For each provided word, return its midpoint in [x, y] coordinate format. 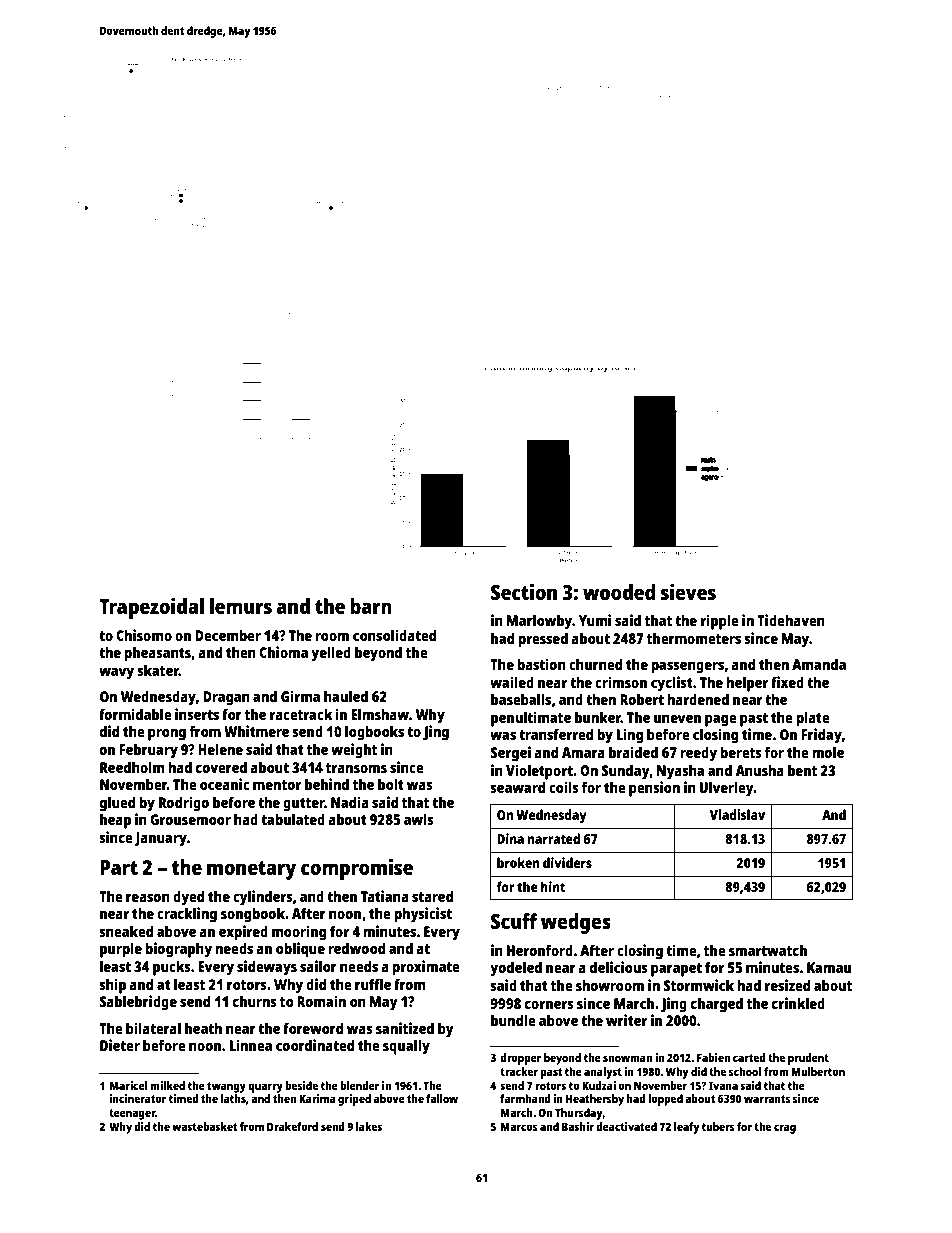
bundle [513, 1020]
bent [802, 770]
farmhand [525, 1098]
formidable [135, 714]
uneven [677, 719]
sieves [688, 592]
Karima [317, 1098]
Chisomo [144, 635]
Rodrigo [184, 804]
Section [524, 592]
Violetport [539, 772]
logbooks [374, 733]
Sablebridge [138, 1003]
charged [717, 1005]
